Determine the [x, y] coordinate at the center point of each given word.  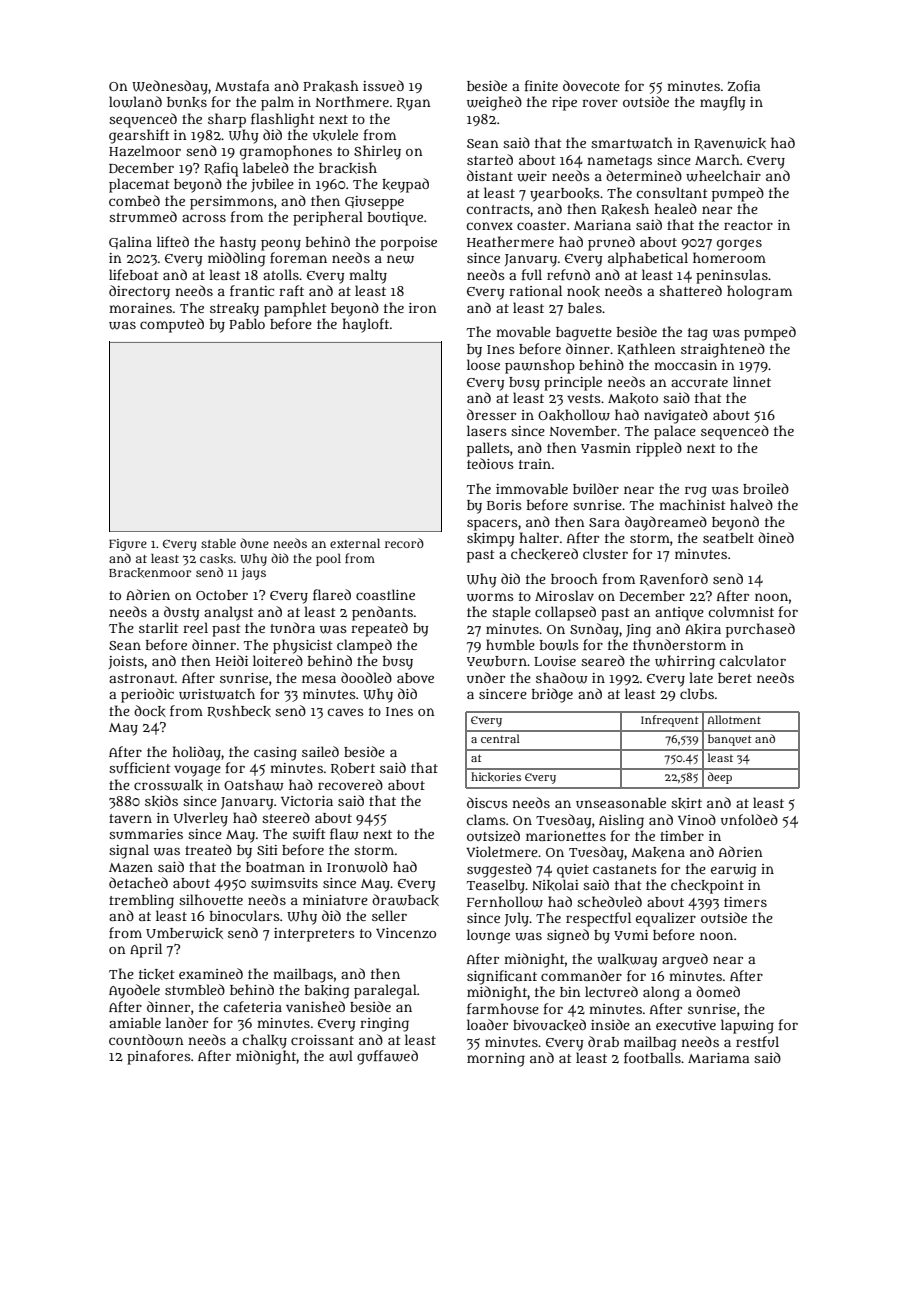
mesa [319, 679]
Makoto [633, 398]
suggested [499, 870]
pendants [382, 613]
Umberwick [184, 933]
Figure [128, 545]
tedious [490, 463]
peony [281, 245]
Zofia [744, 85]
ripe [564, 104]
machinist [692, 504]
